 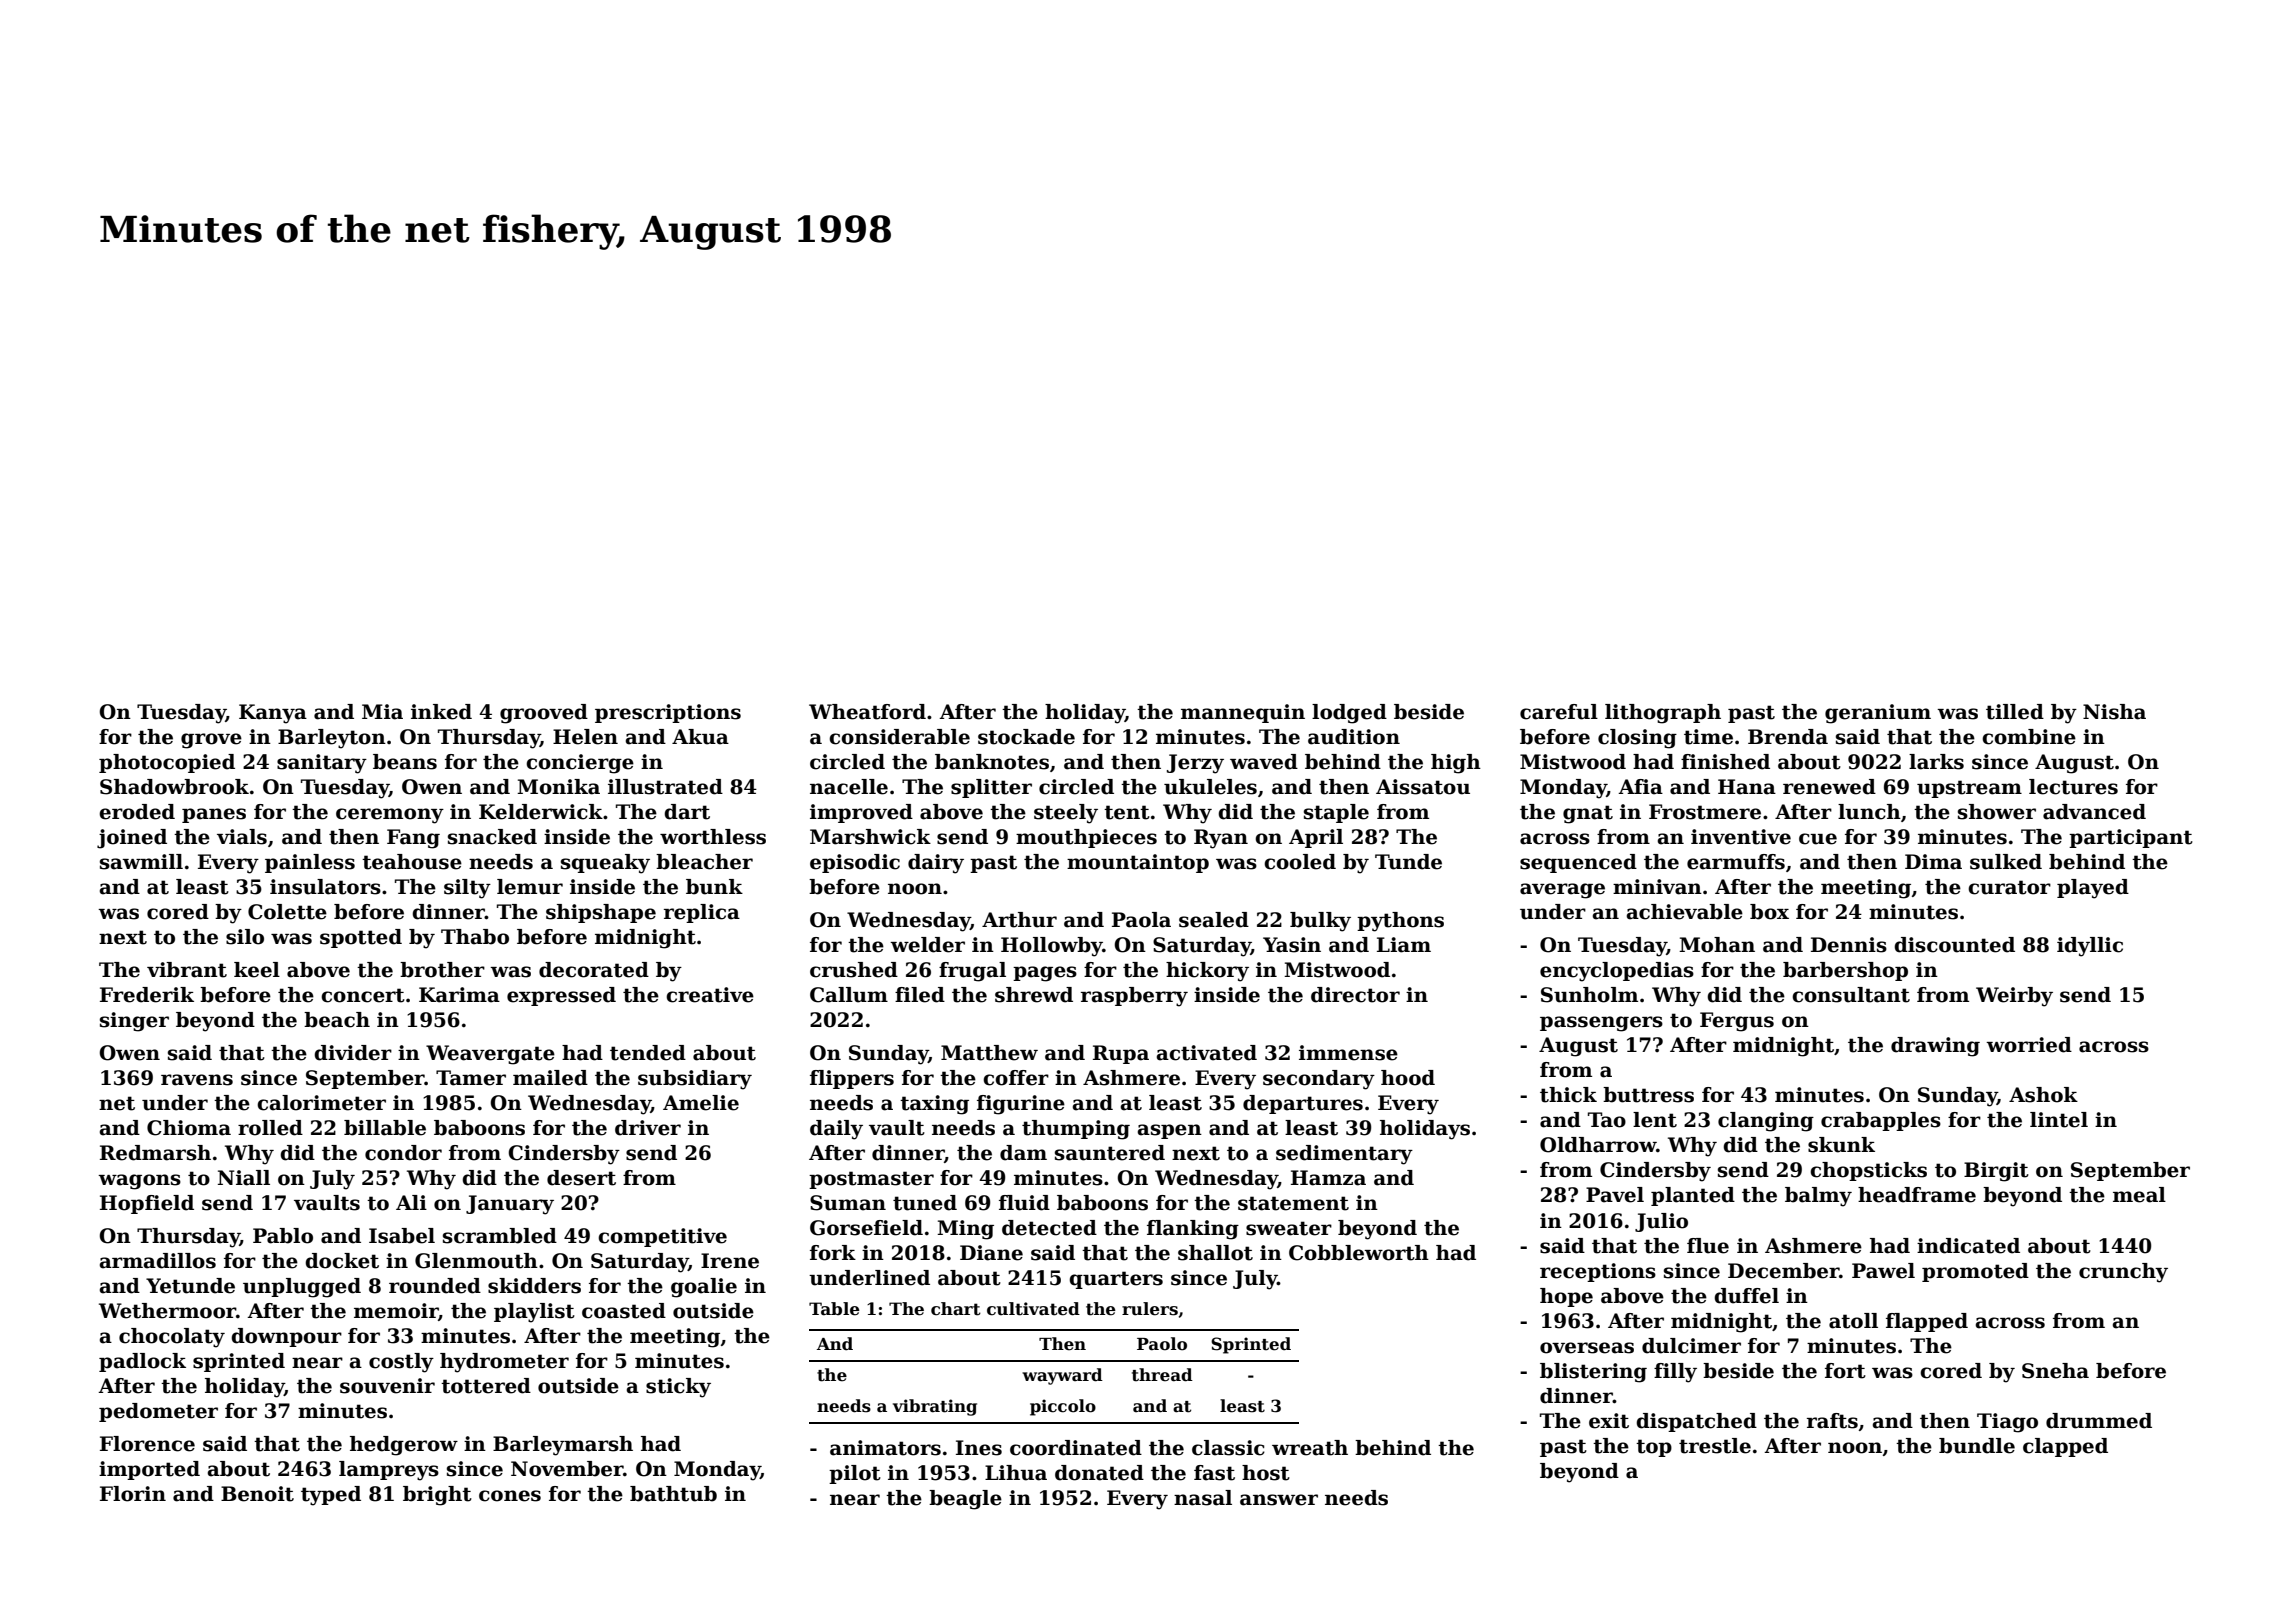 What do you see at coordinates (673, 1494) in the image?
I see `bathtub` at bounding box center [673, 1494].
